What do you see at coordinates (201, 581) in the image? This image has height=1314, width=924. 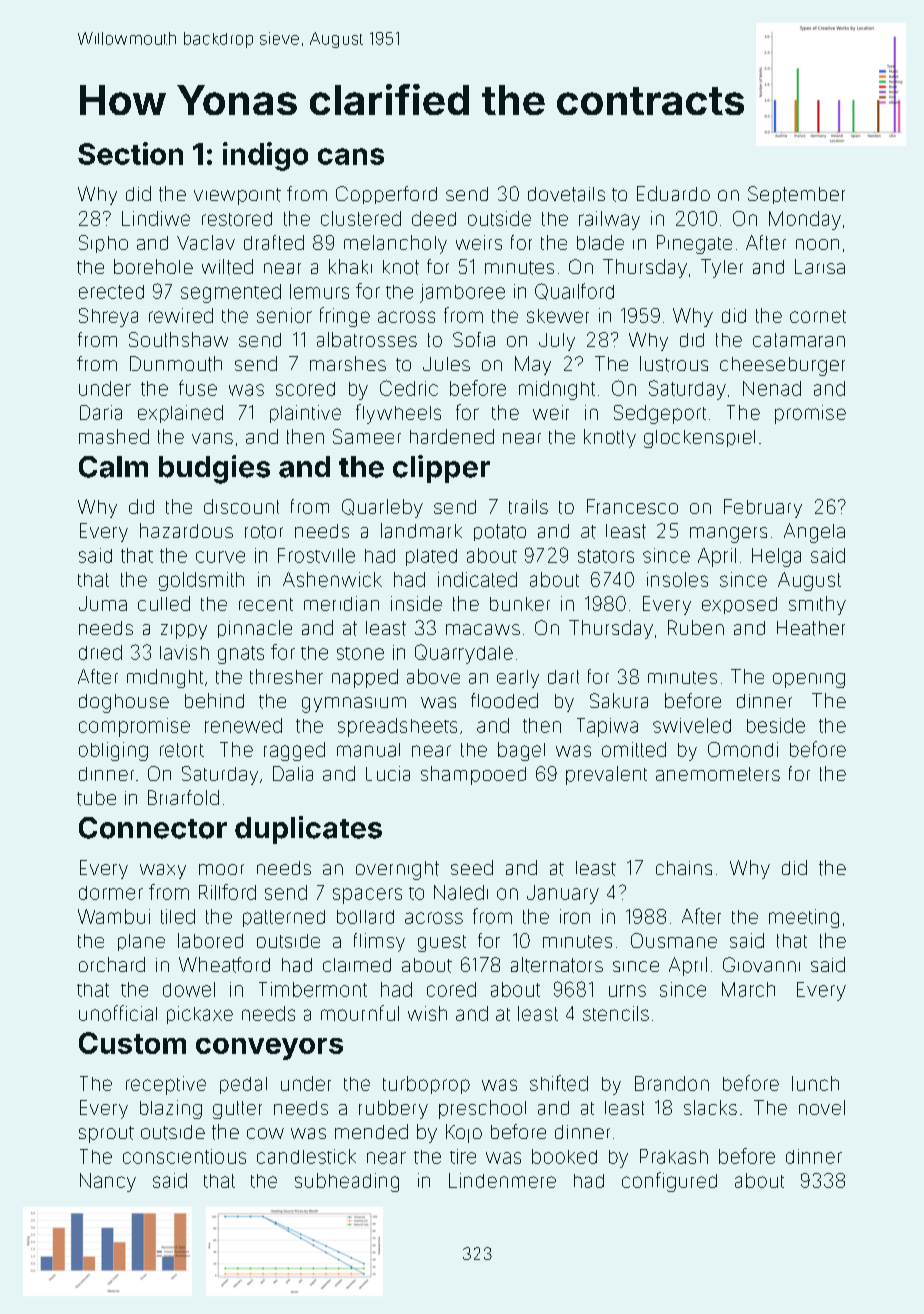 I see `goldsmith` at bounding box center [201, 581].
